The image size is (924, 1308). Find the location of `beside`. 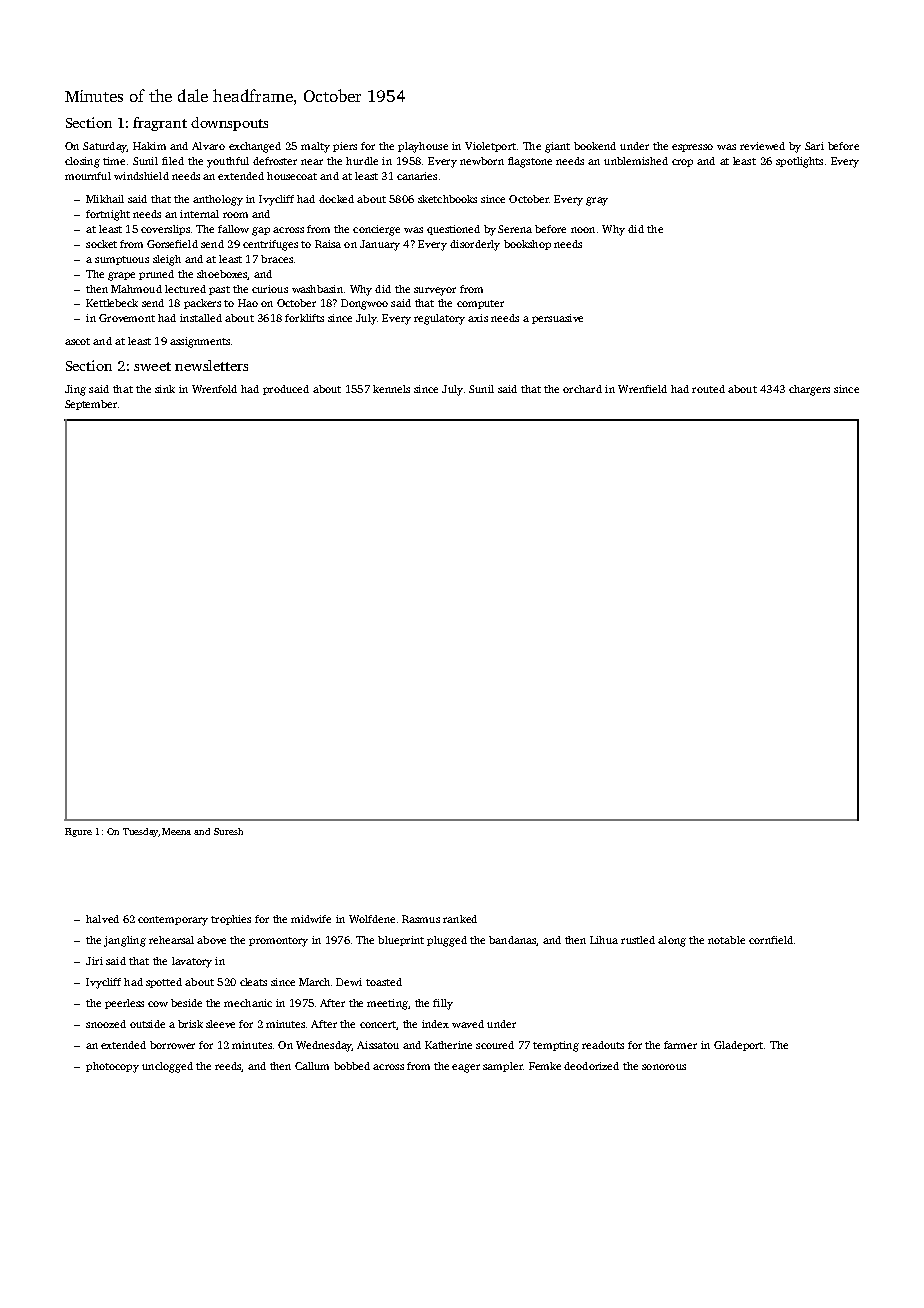

beside is located at coordinates (186, 1003).
